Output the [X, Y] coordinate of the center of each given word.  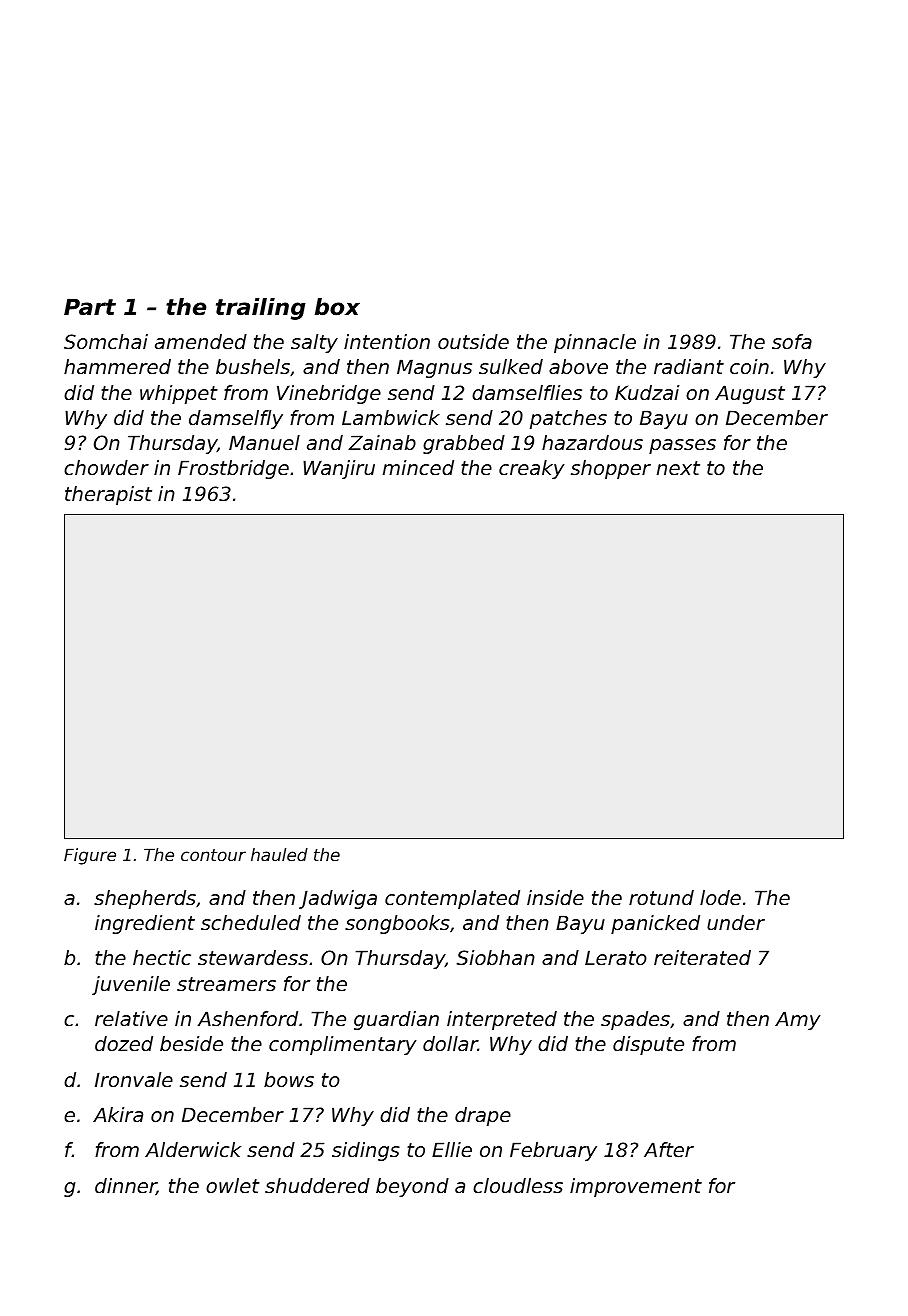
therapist [108, 495]
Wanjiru [339, 469]
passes [682, 446]
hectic [162, 958]
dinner [126, 1186]
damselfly [236, 419]
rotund [661, 898]
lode [720, 898]
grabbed [464, 444]
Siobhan [496, 958]
